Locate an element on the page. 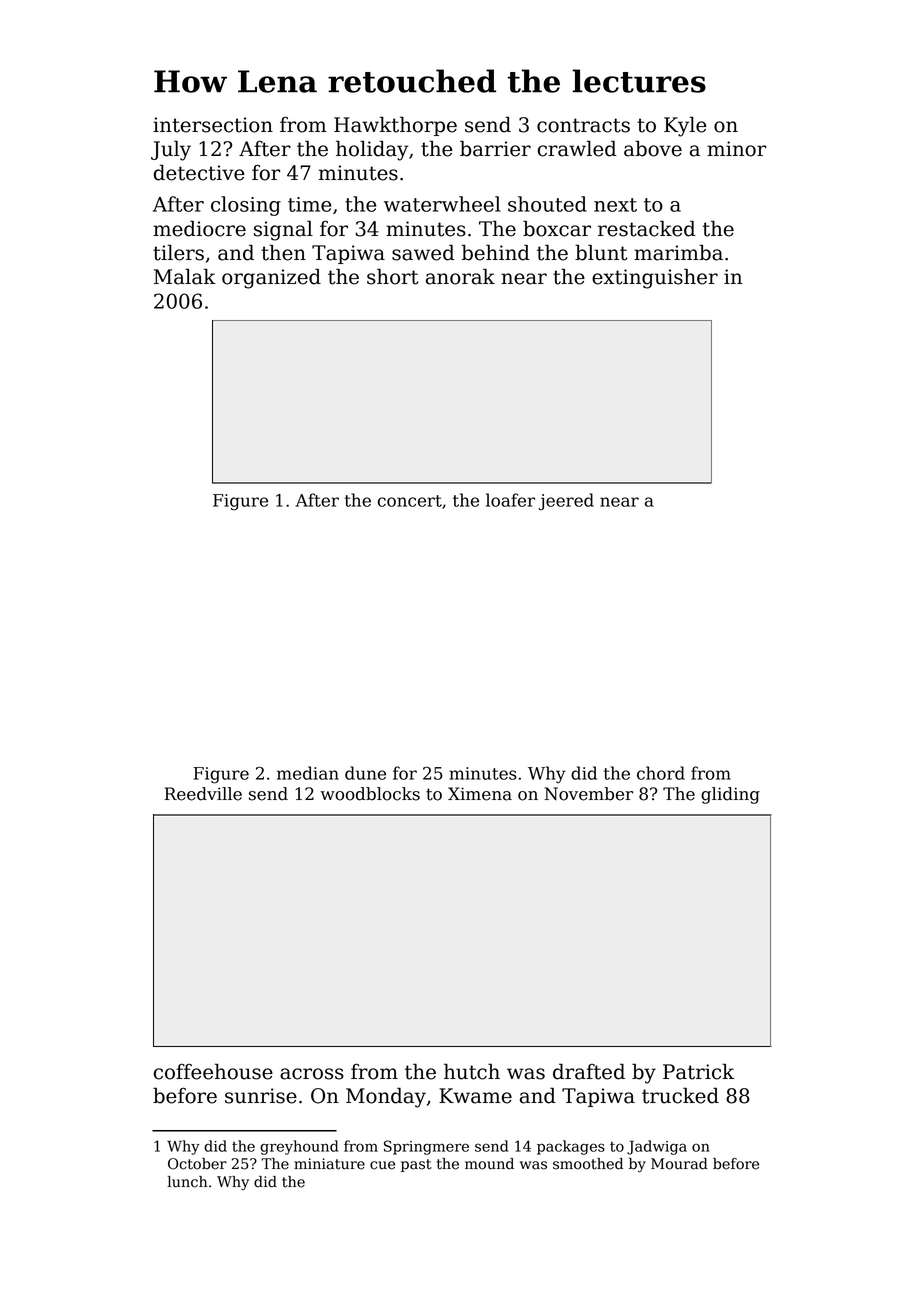 This image has width=924, height=1311. drafted is located at coordinates (589, 1071).
